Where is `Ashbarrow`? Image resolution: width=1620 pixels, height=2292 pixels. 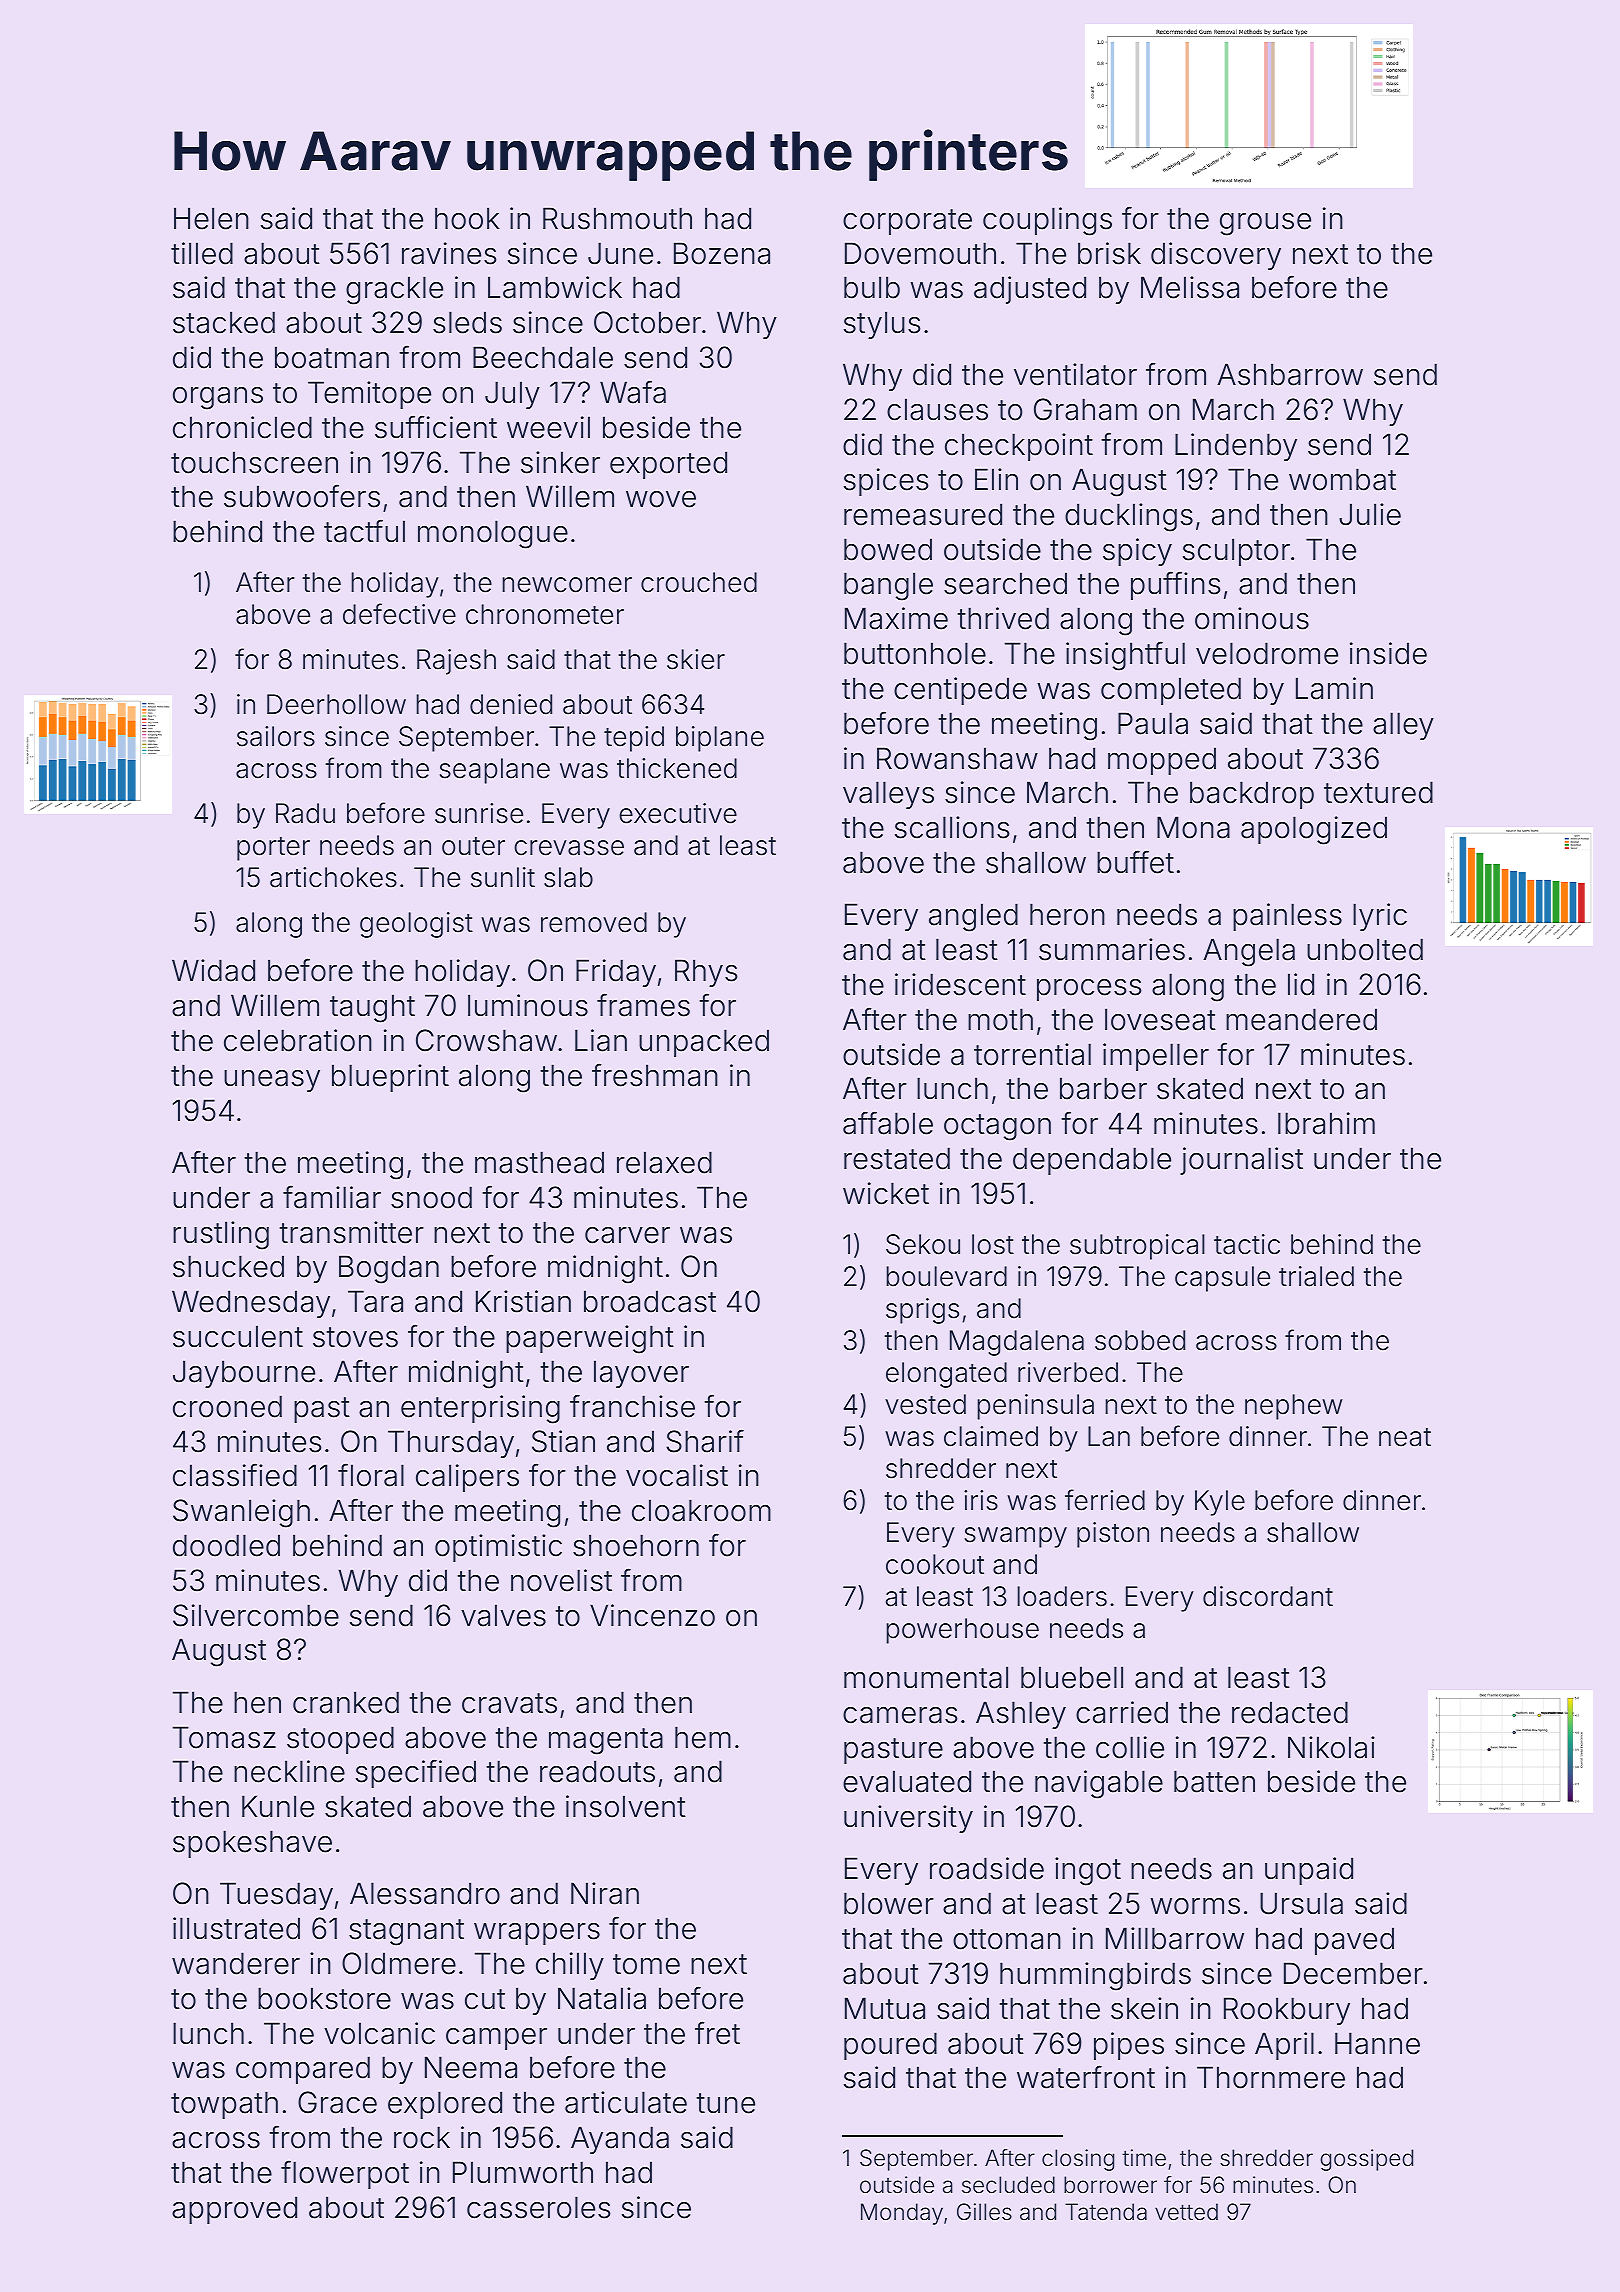
Ashbarrow is located at coordinates (1290, 374).
